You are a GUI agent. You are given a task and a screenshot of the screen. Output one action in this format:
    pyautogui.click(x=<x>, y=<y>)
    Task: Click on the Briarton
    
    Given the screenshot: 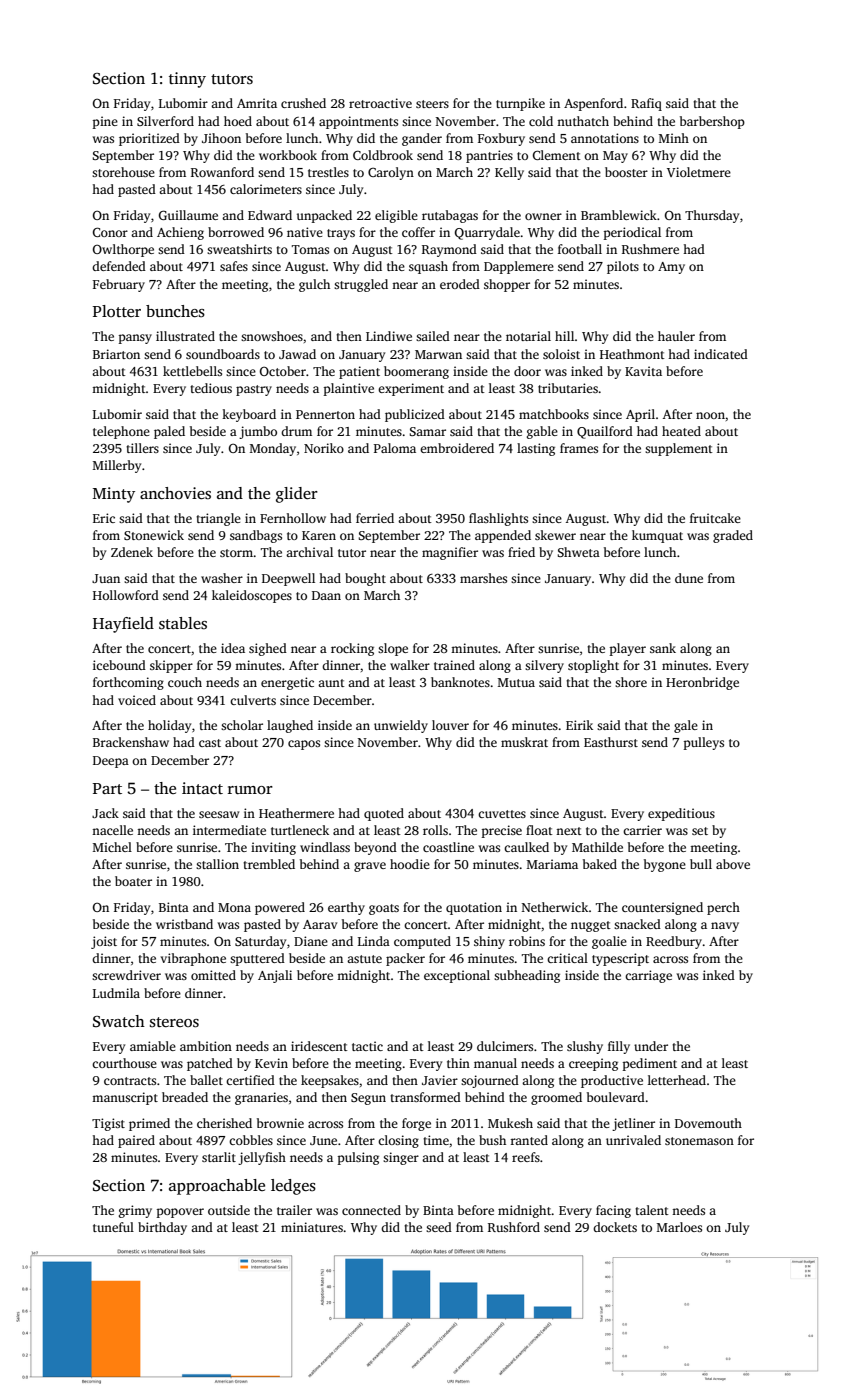 What is the action you would take?
    pyautogui.click(x=116, y=354)
